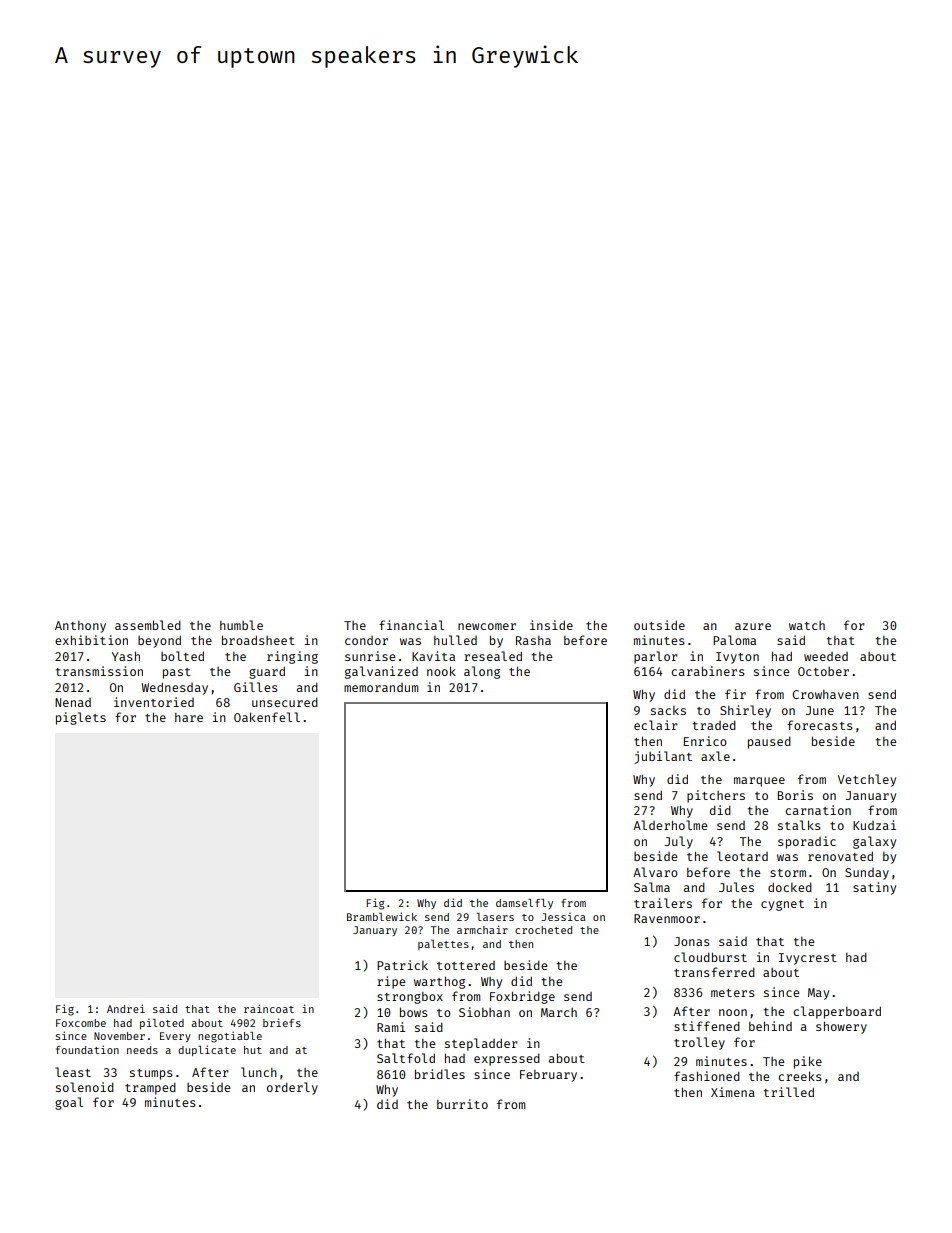 The width and height of the screenshot is (952, 1233). Describe the element at coordinates (462, 1104) in the screenshot. I see `burrito` at that location.
